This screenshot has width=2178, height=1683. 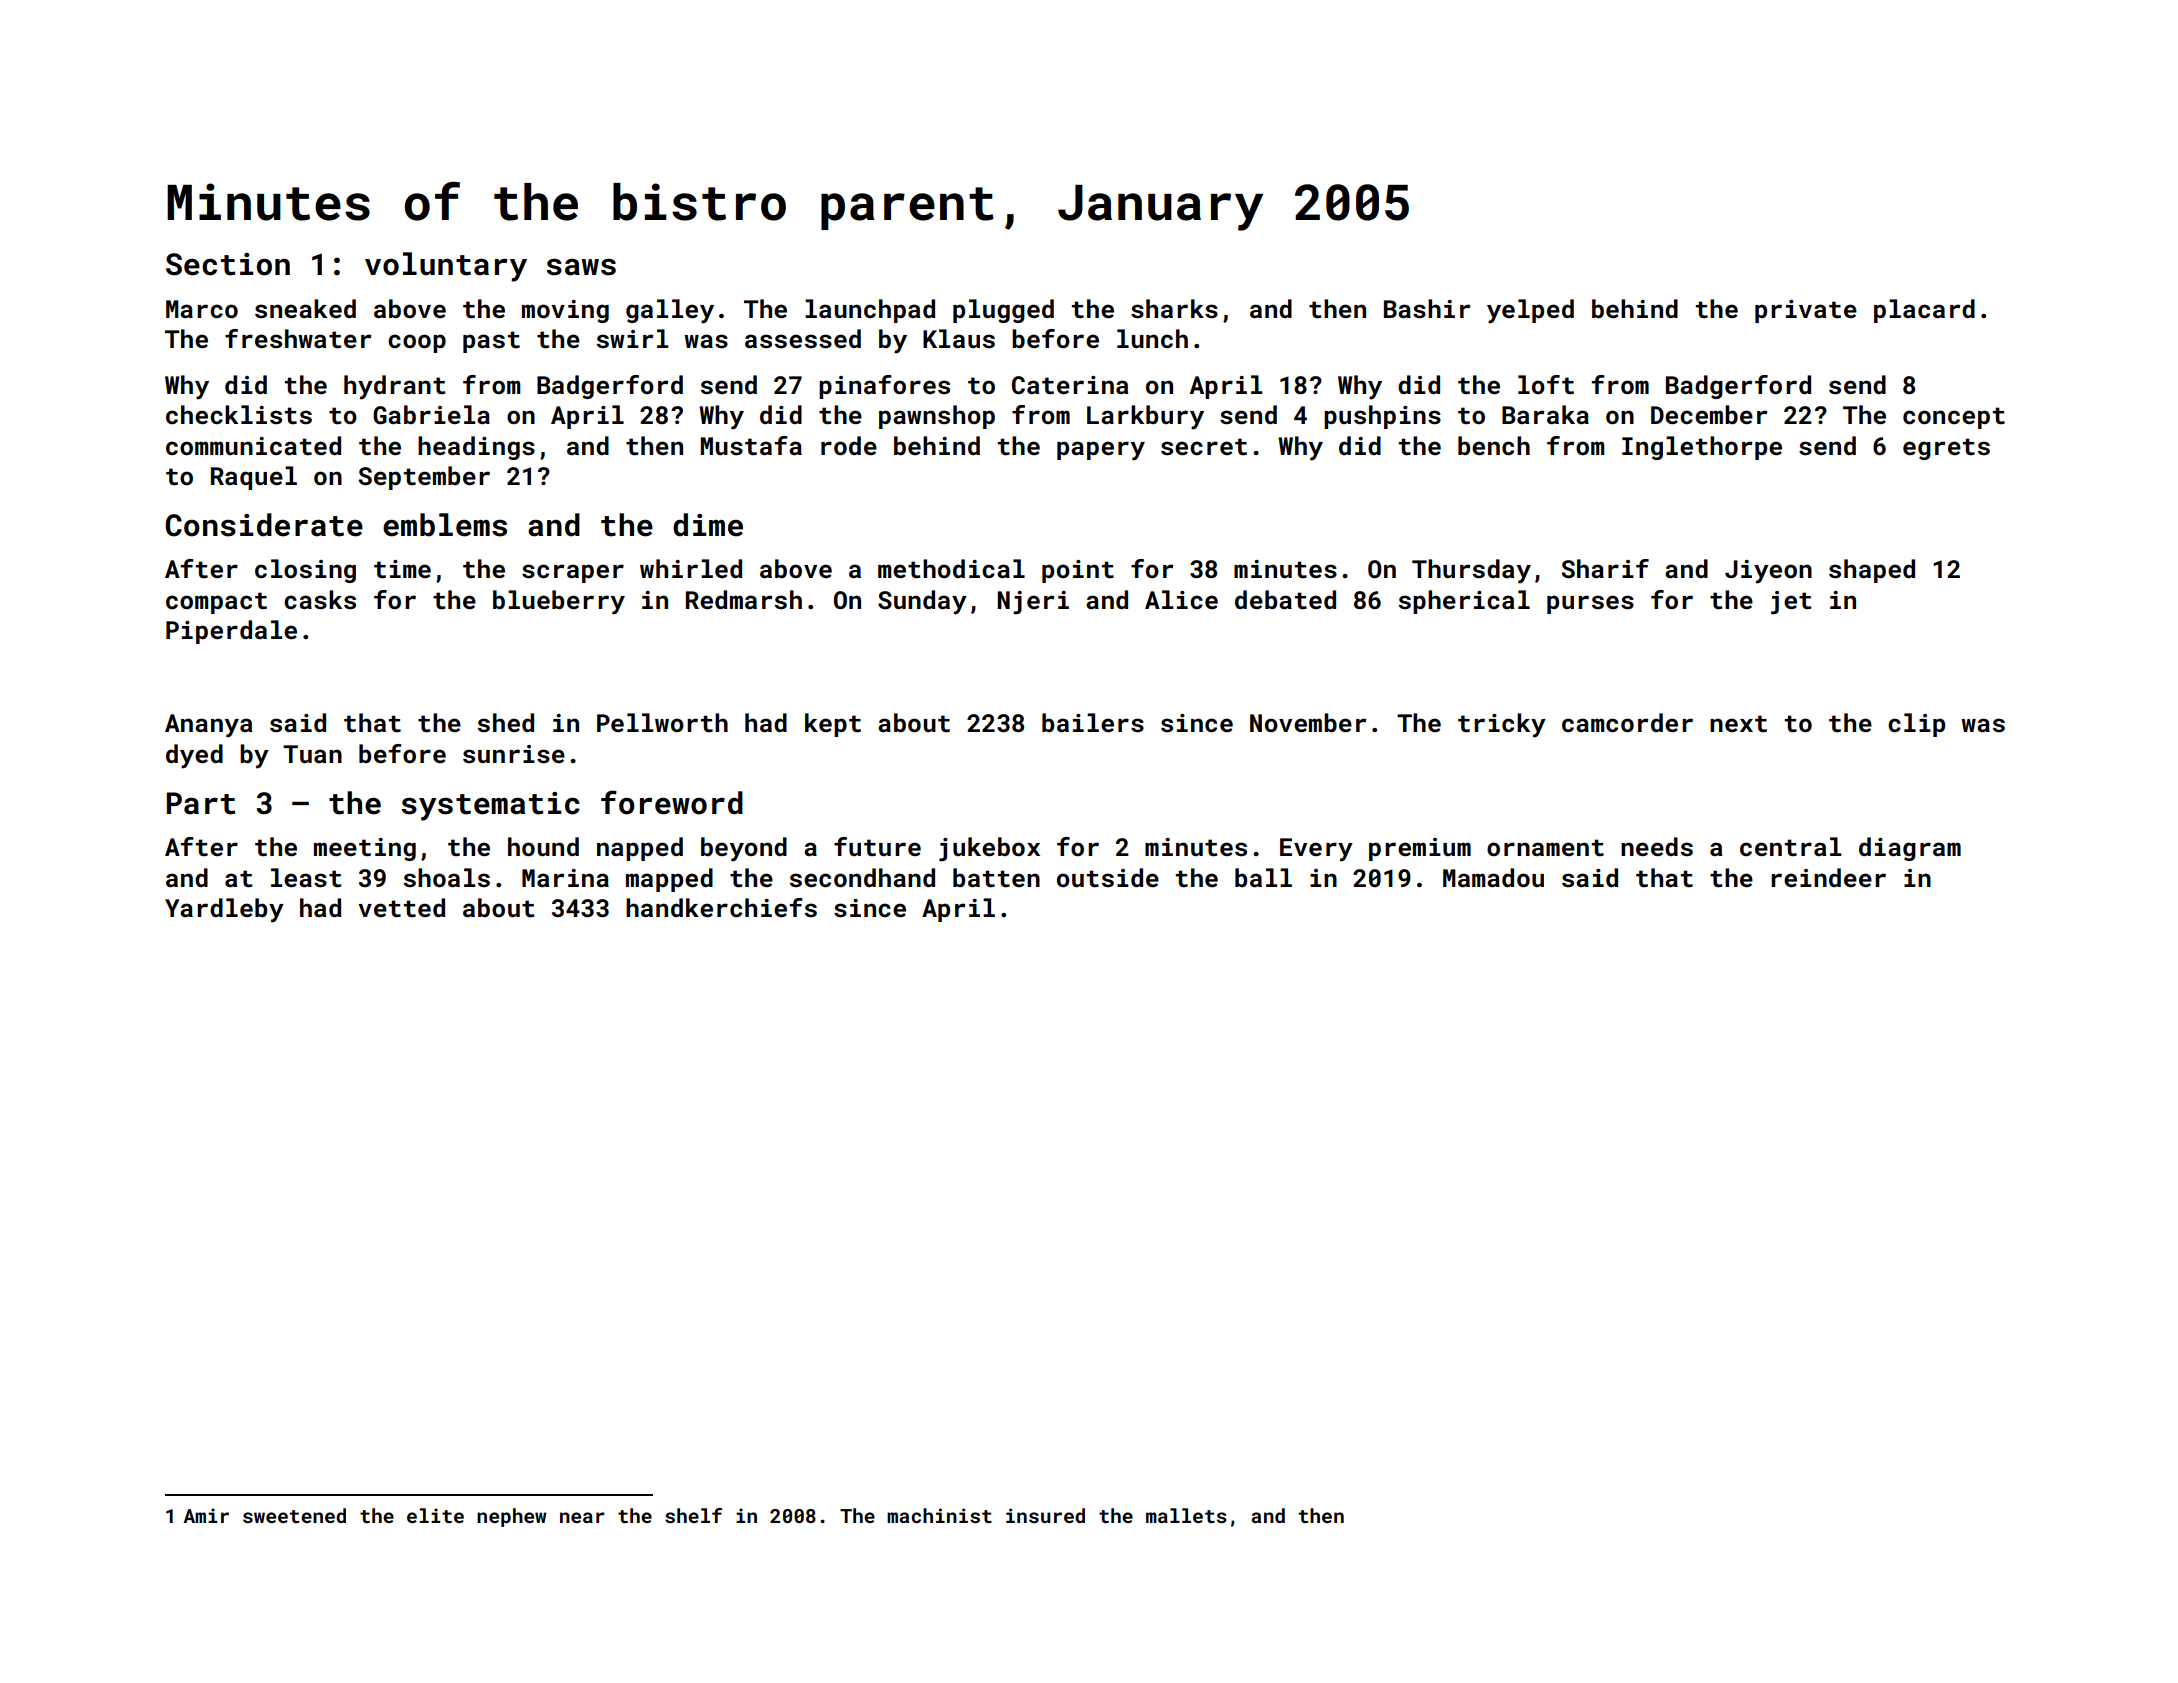 I want to click on insured, so click(x=1045, y=1515).
